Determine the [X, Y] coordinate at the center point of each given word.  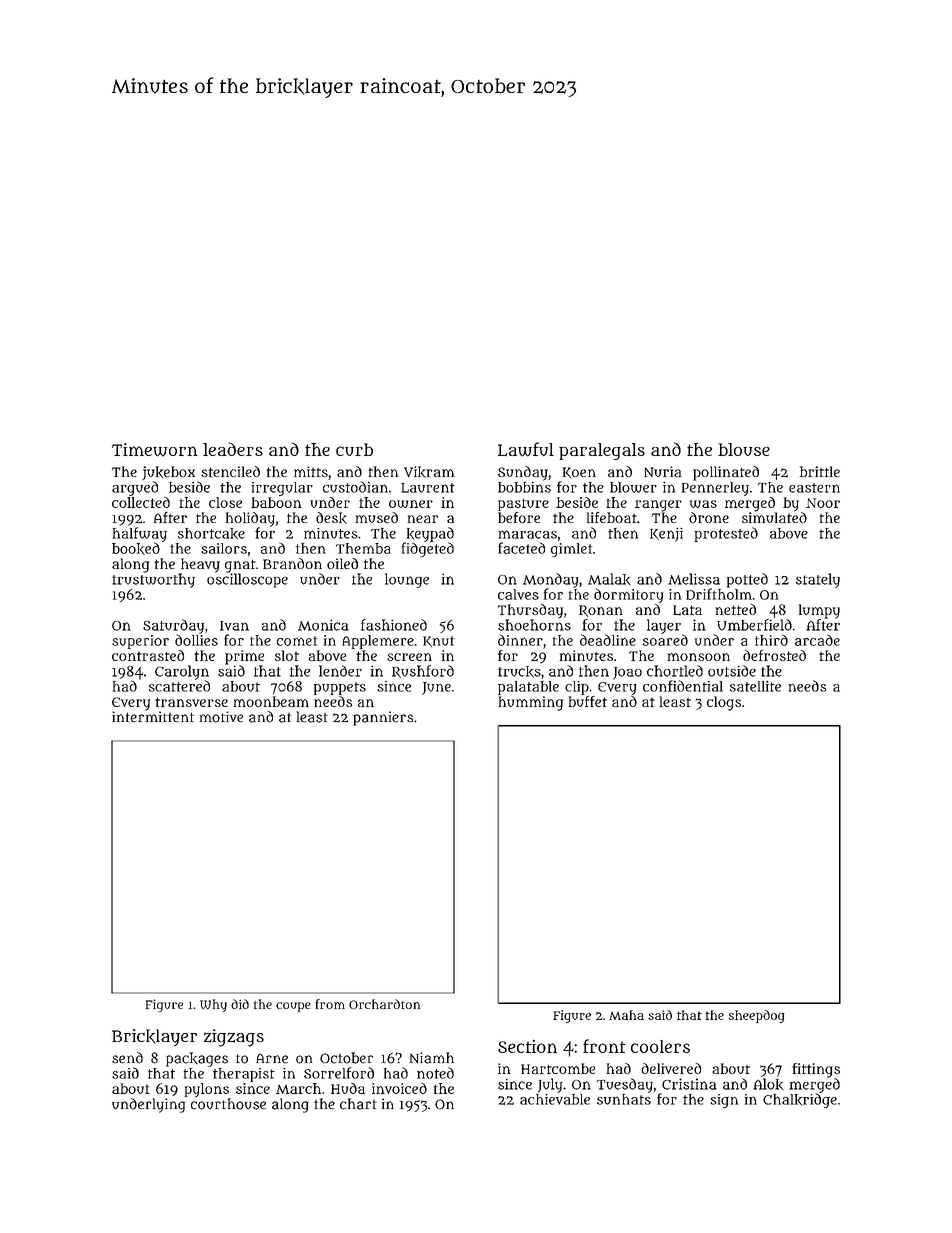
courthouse [228, 1104]
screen [409, 657]
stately [818, 580]
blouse [744, 449]
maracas [528, 534]
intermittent [153, 717]
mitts [311, 471]
